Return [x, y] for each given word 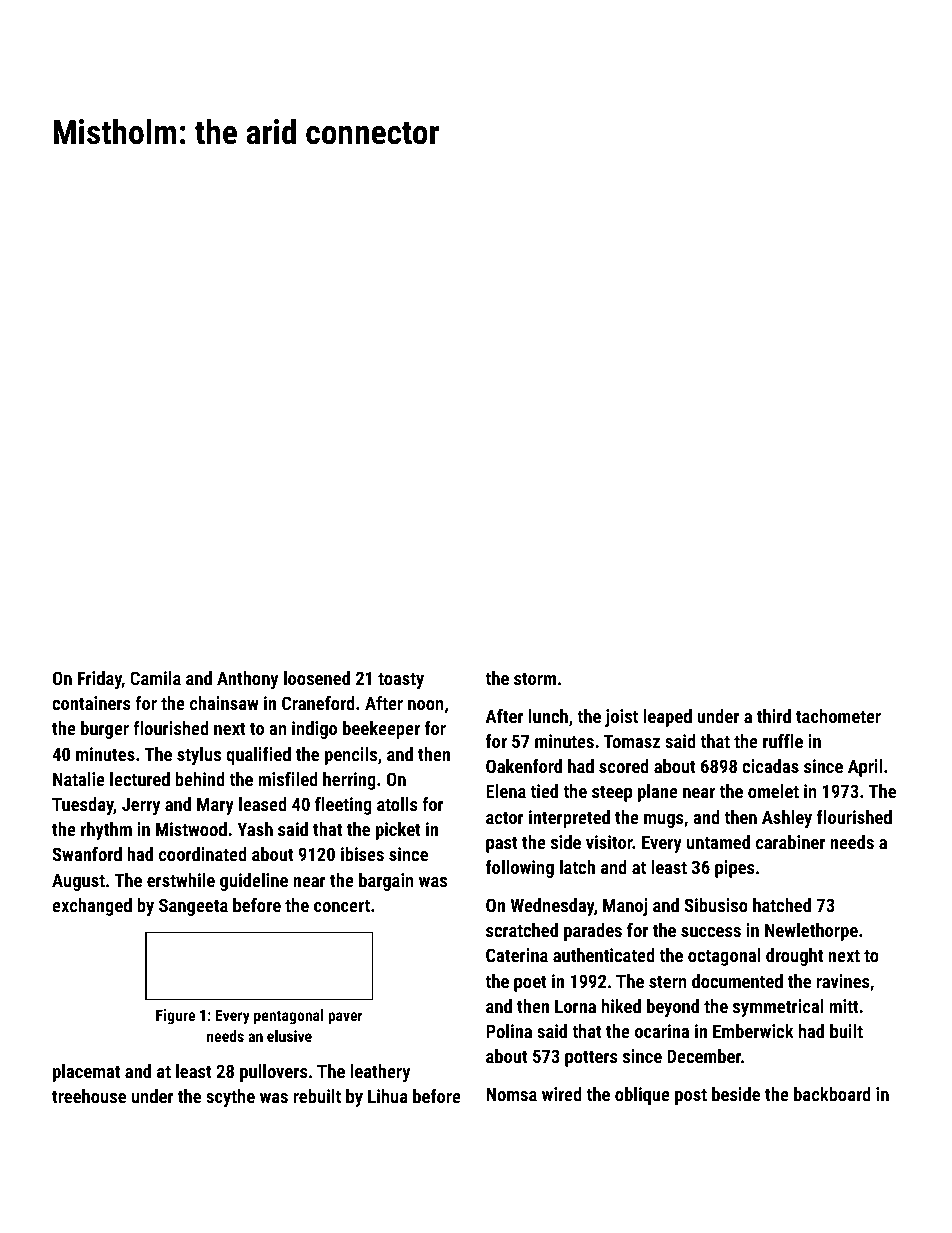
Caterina [517, 955]
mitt [844, 1006]
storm [535, 678]
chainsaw [224, 703]
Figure [175, 1017]
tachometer [838, 716]
